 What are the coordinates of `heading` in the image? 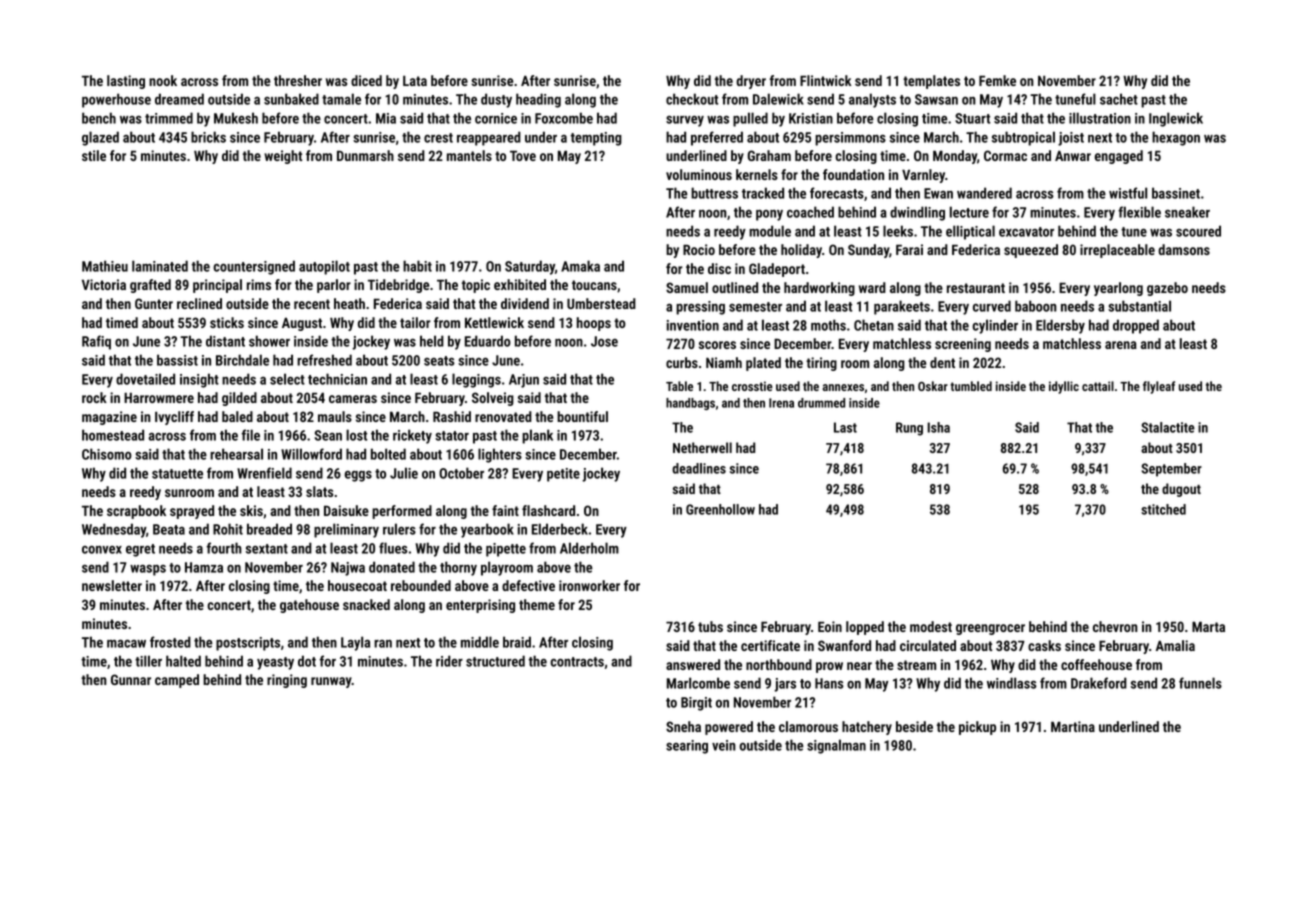 It's located at (538, 100).
